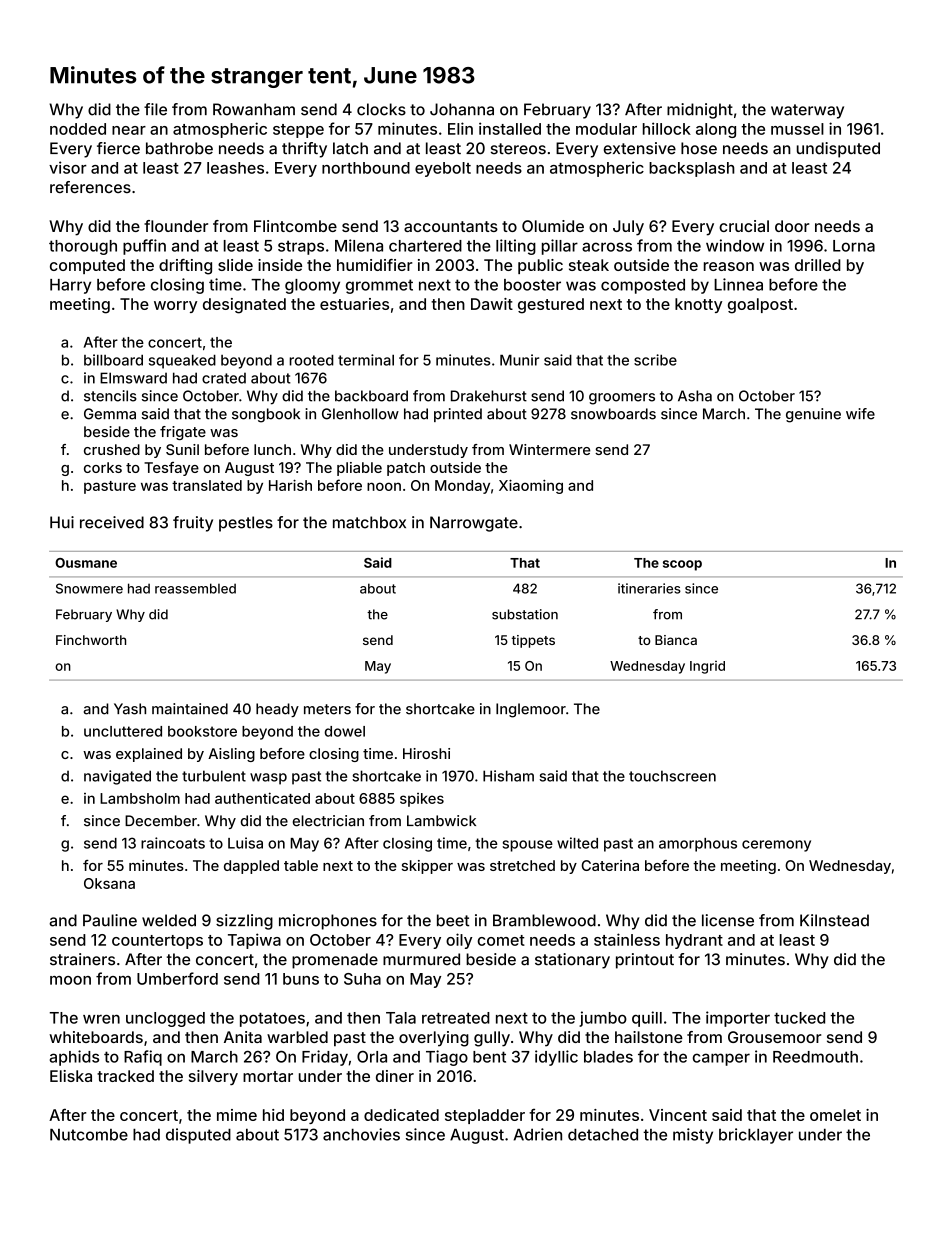 This screenshot has width=952, height=1233. Describe the element at coordinates (799, 1018) in the screenshot. I see `tucked` at that location.
